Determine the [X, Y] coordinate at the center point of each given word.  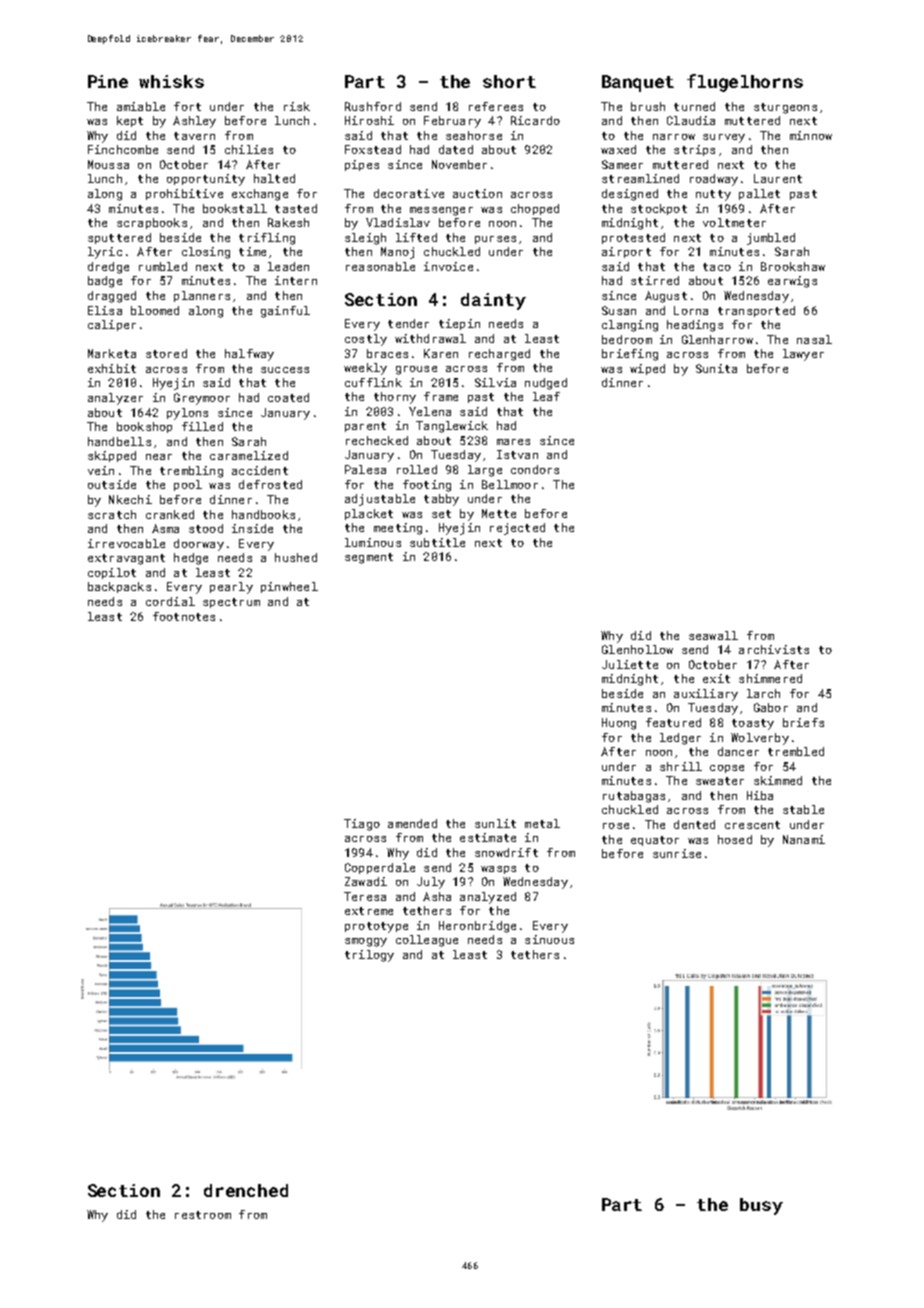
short [509, 81]
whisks [171, 81]
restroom [203, 1215]
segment [369, 558]
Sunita [716, 368]
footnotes [184, 616]
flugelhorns [745, 83]
